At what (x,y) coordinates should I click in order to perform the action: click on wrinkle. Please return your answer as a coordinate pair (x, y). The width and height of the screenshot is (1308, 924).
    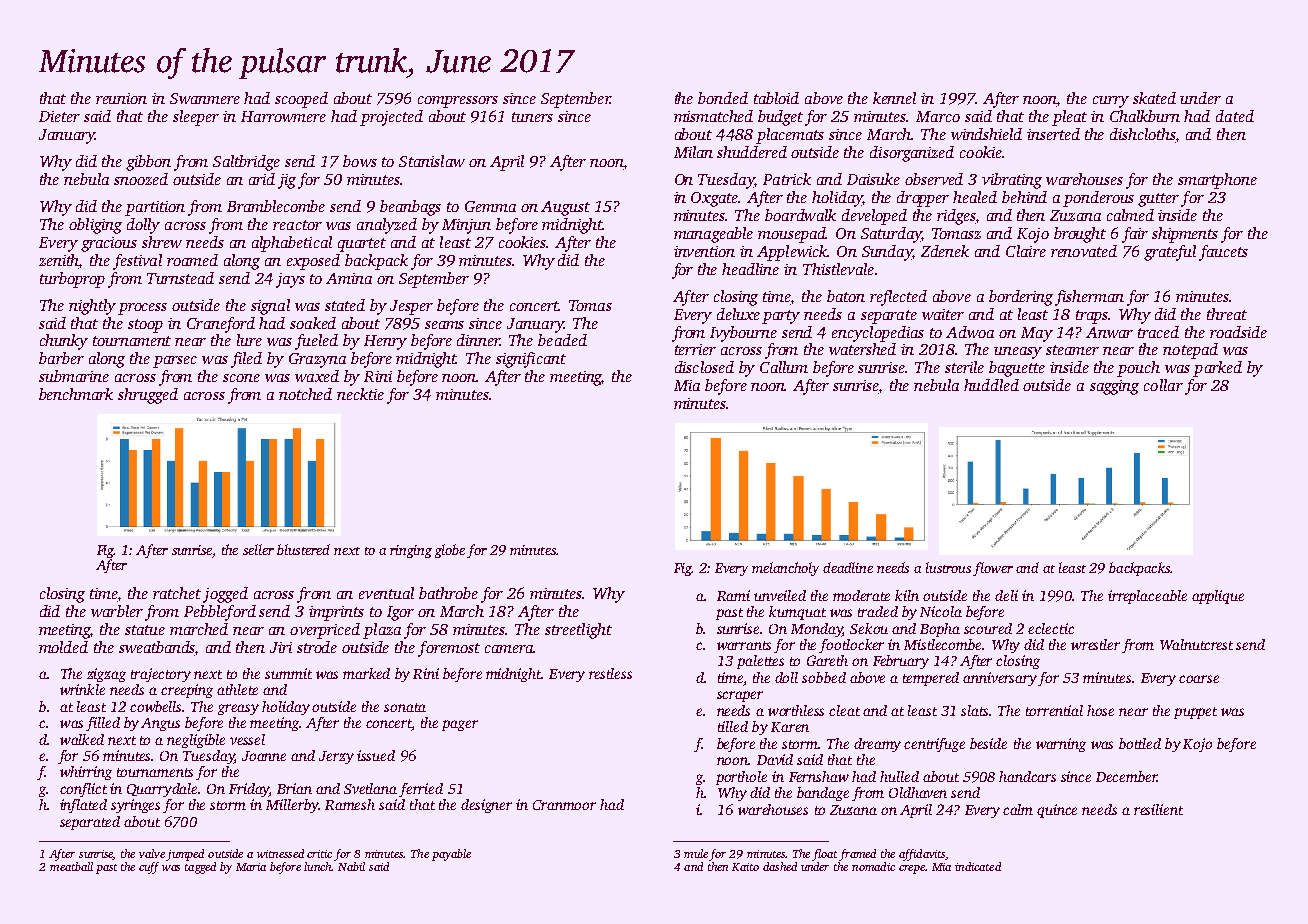
    Looking at the image, I should click on (82, 689).
